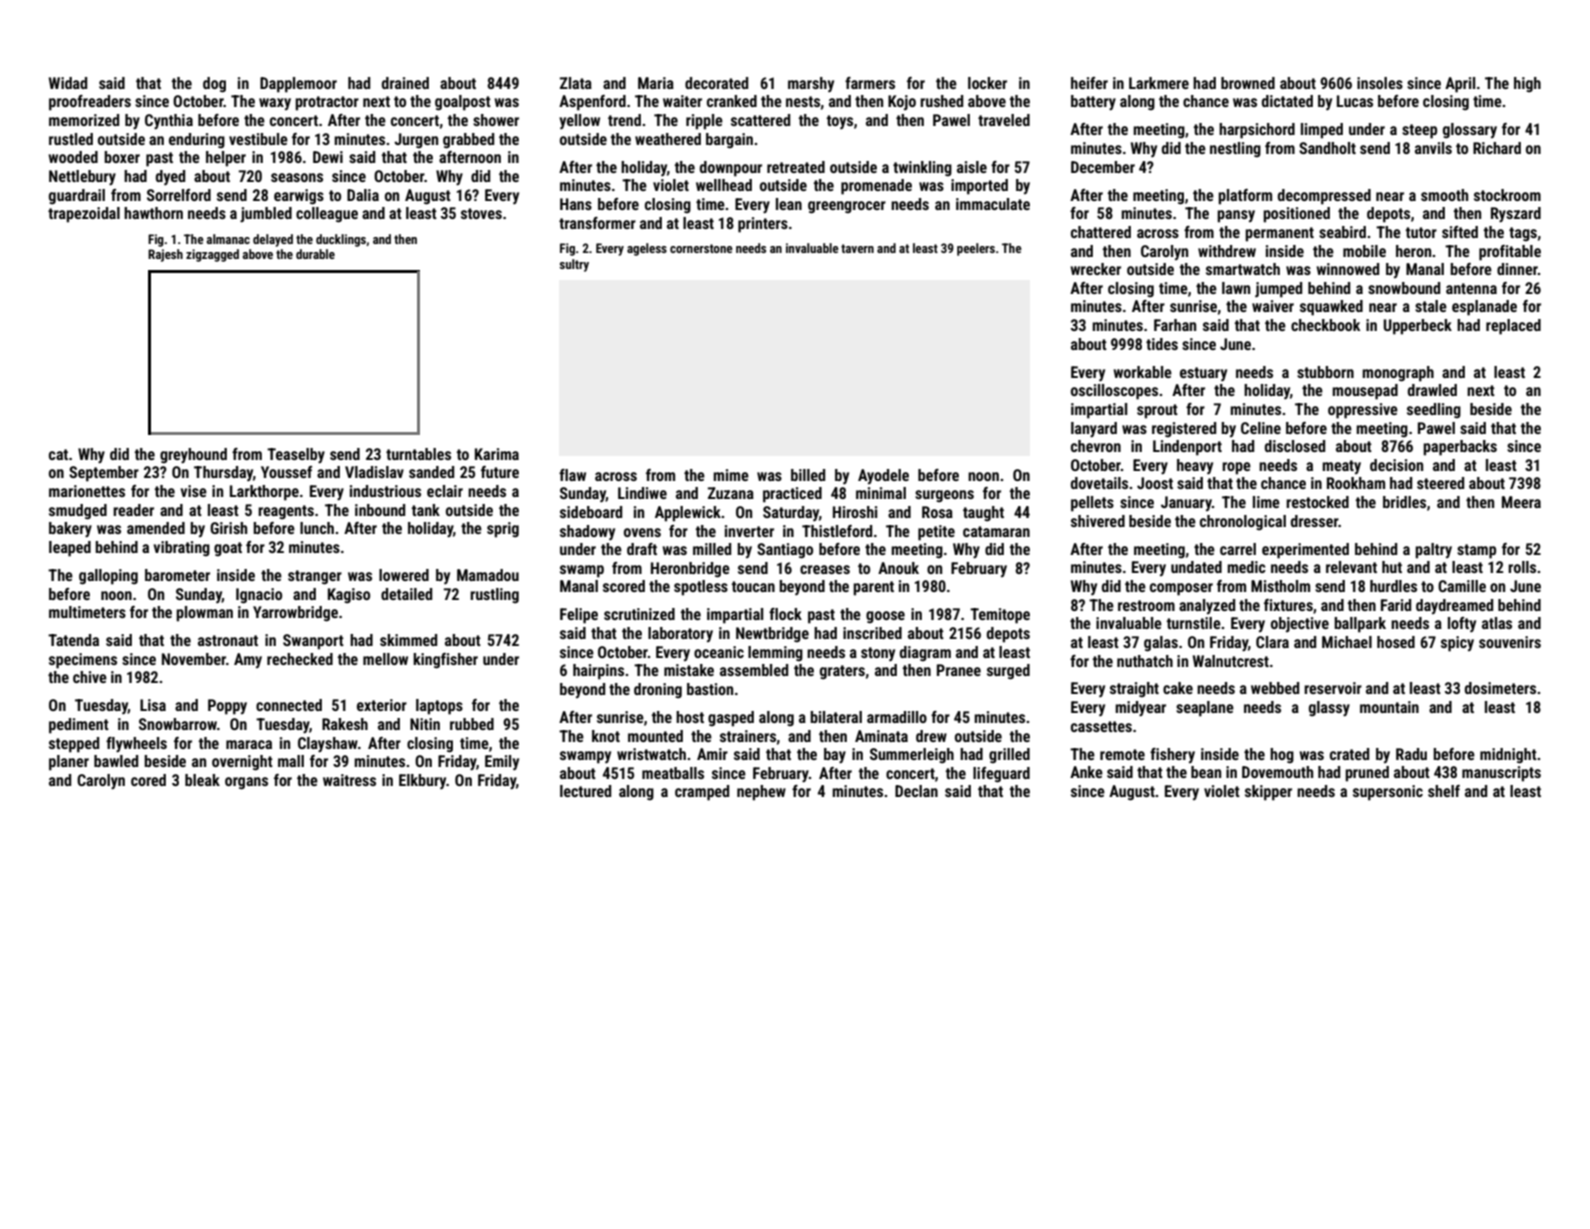 The image size is (1590, 1229). What do you see at coordinates (193, 456) in the screenshot?
I see `greyhound` at bounding box center [193, 456].
